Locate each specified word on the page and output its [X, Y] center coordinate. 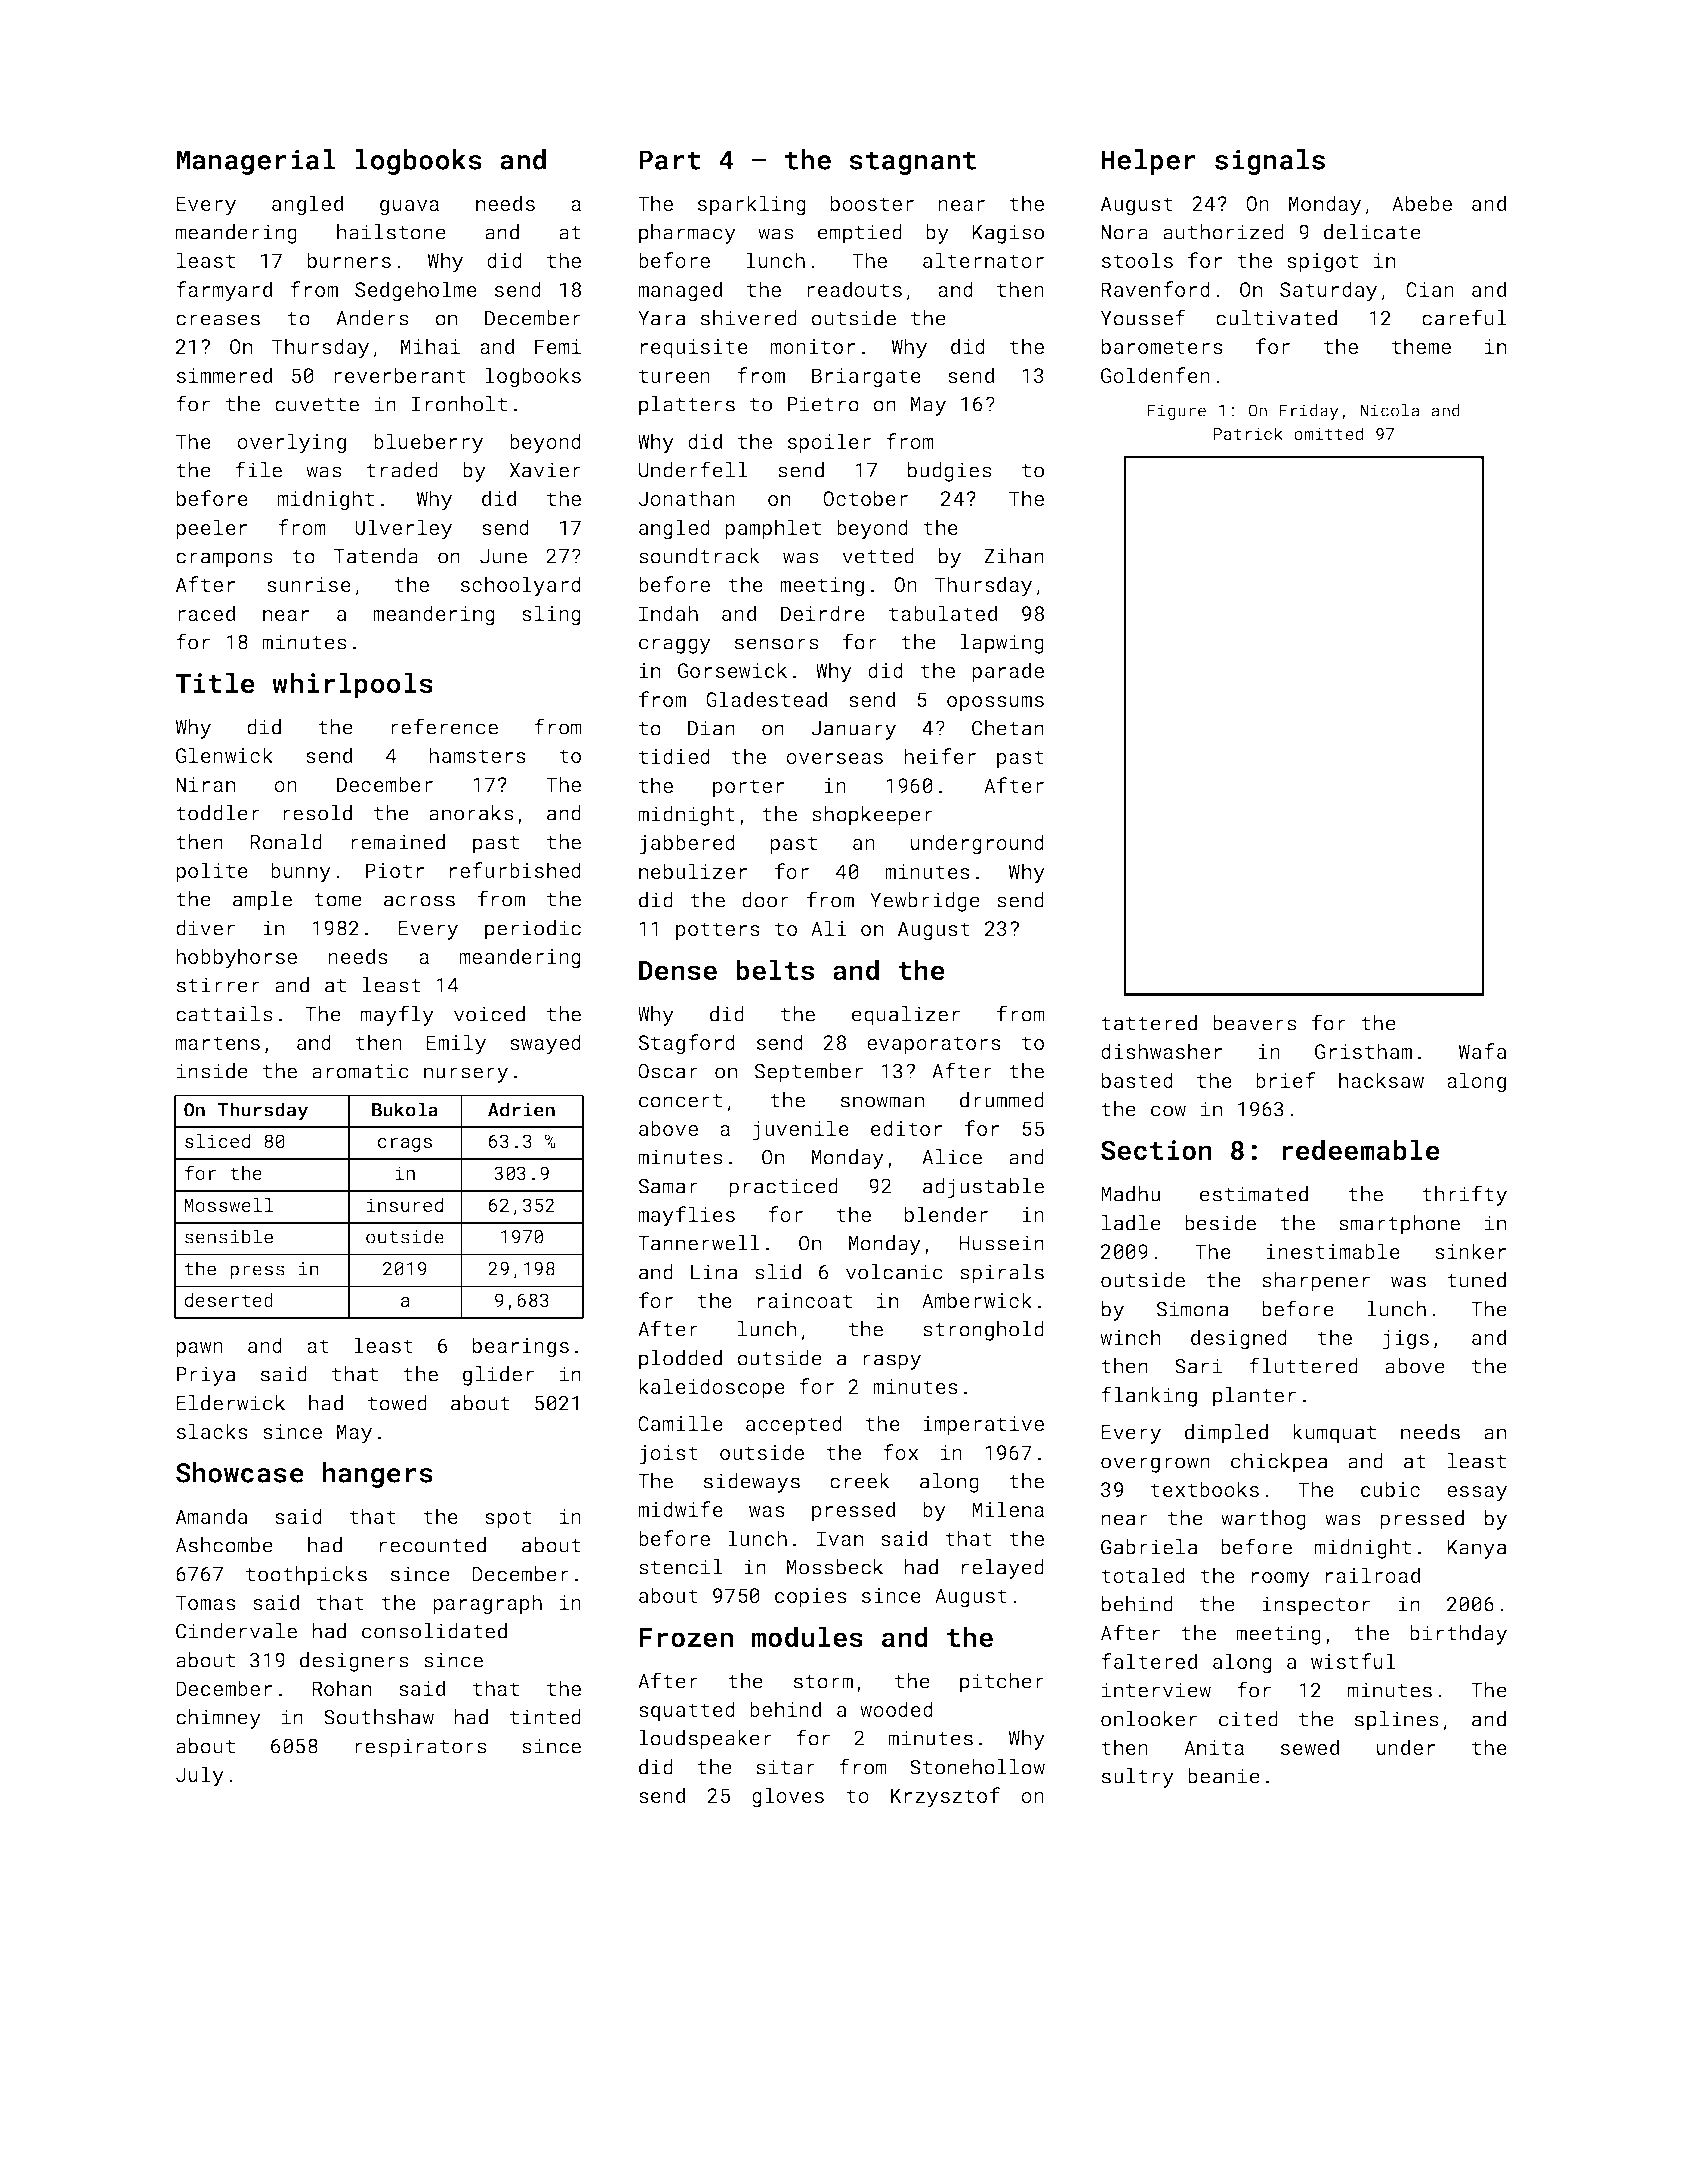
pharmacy [687, 234]
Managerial [256, 162]
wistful [1353, 1661]
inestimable [1333, 1251]
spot [508, 1519]
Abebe [1422, 203]
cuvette [317, 405]
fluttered [1303, 1365]
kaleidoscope [712, 1388]
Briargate [866, 378]
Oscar [668, 1071]
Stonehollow [977, 1767]
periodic [533, 930]
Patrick [1248, 433]
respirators [421, 1748]
